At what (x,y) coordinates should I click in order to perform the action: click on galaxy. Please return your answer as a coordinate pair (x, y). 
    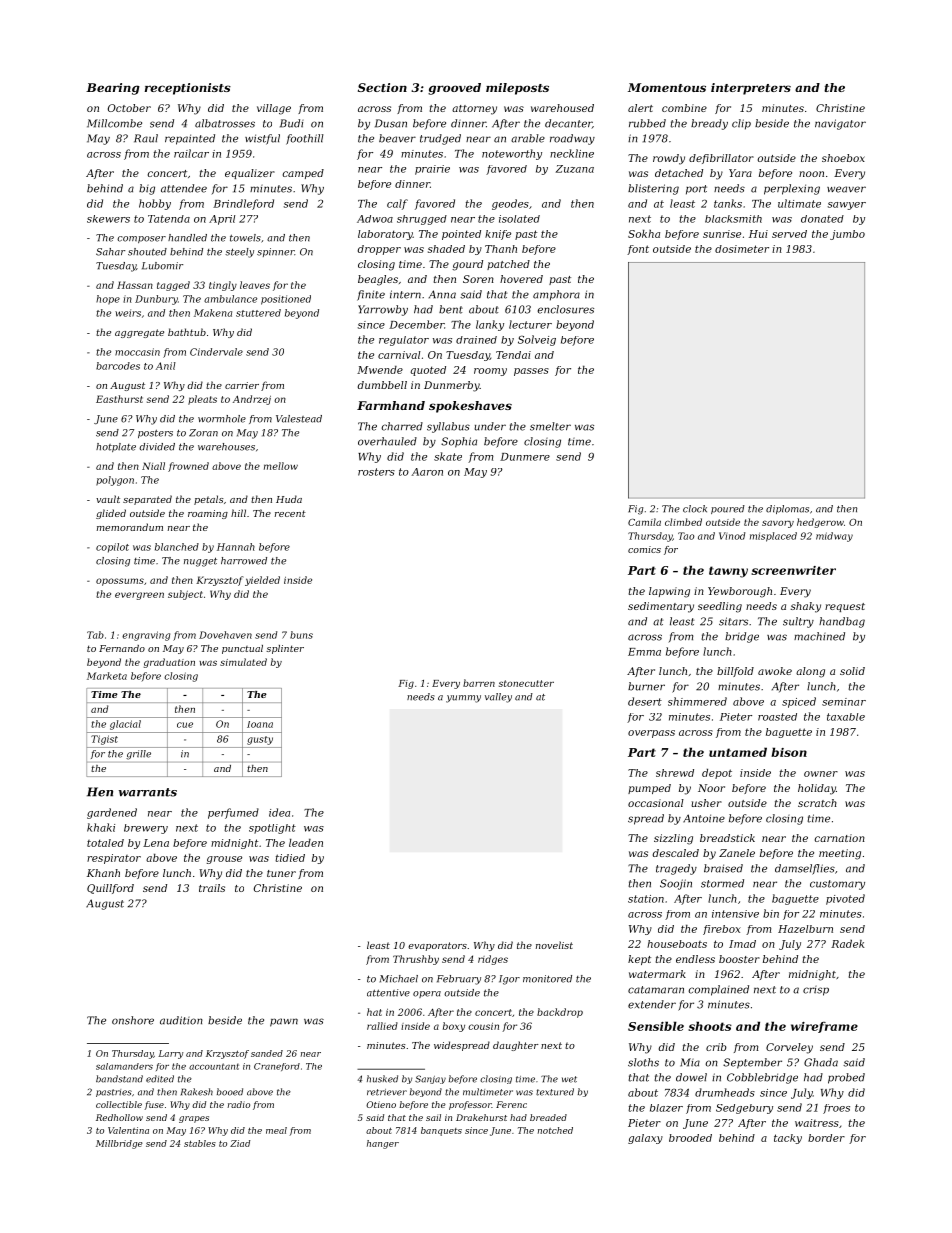
    Looking at the image, I should click on (645, 1139).
